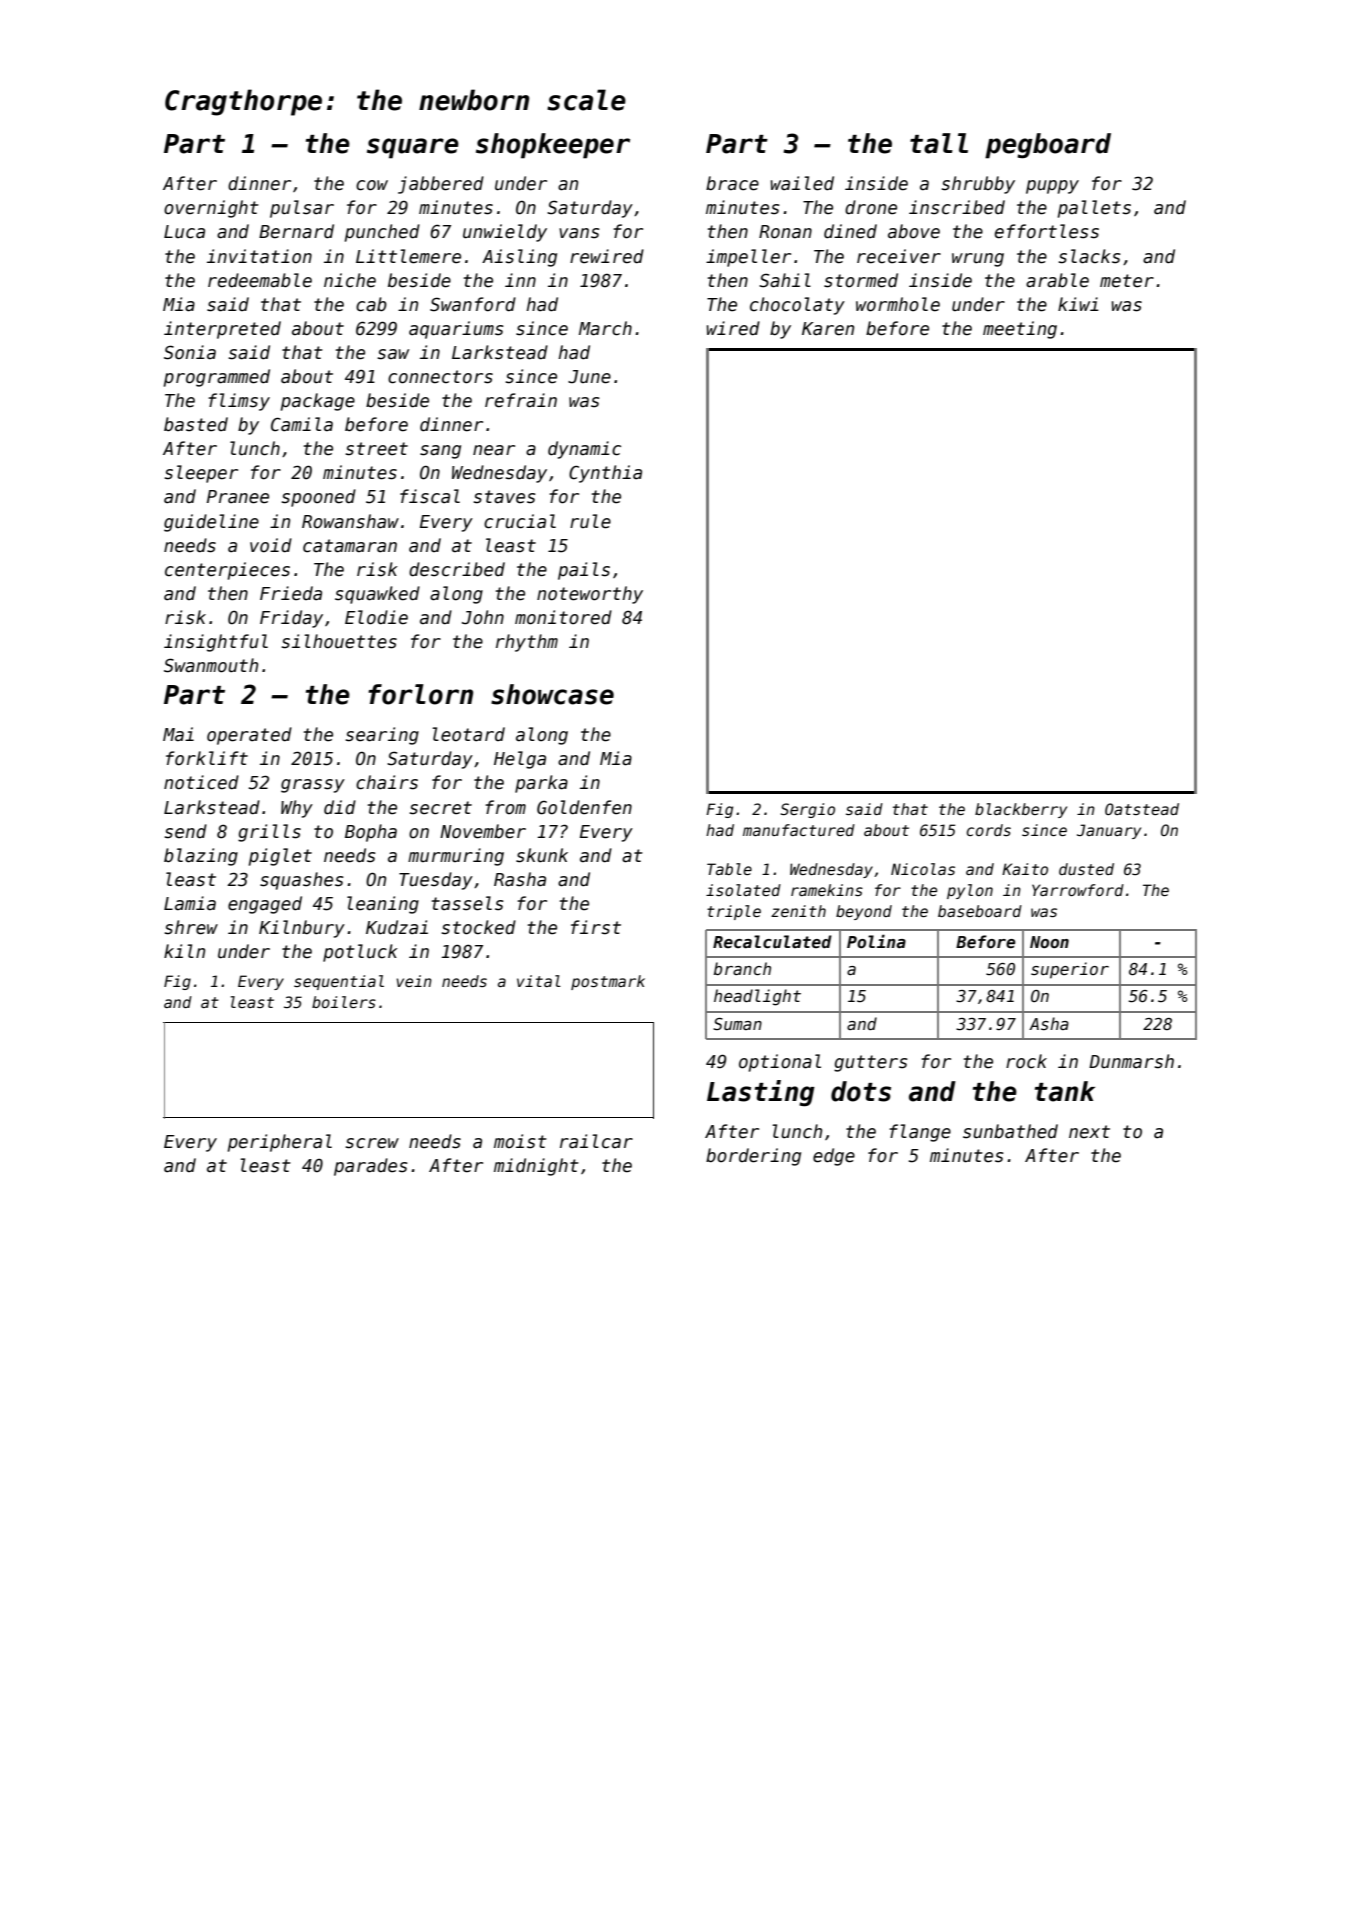 The height and width of the document is (1924, 1360). What do you see at coordinates (861, 280) in the document?
I see `stormed` at bounding box center [861, 280].
